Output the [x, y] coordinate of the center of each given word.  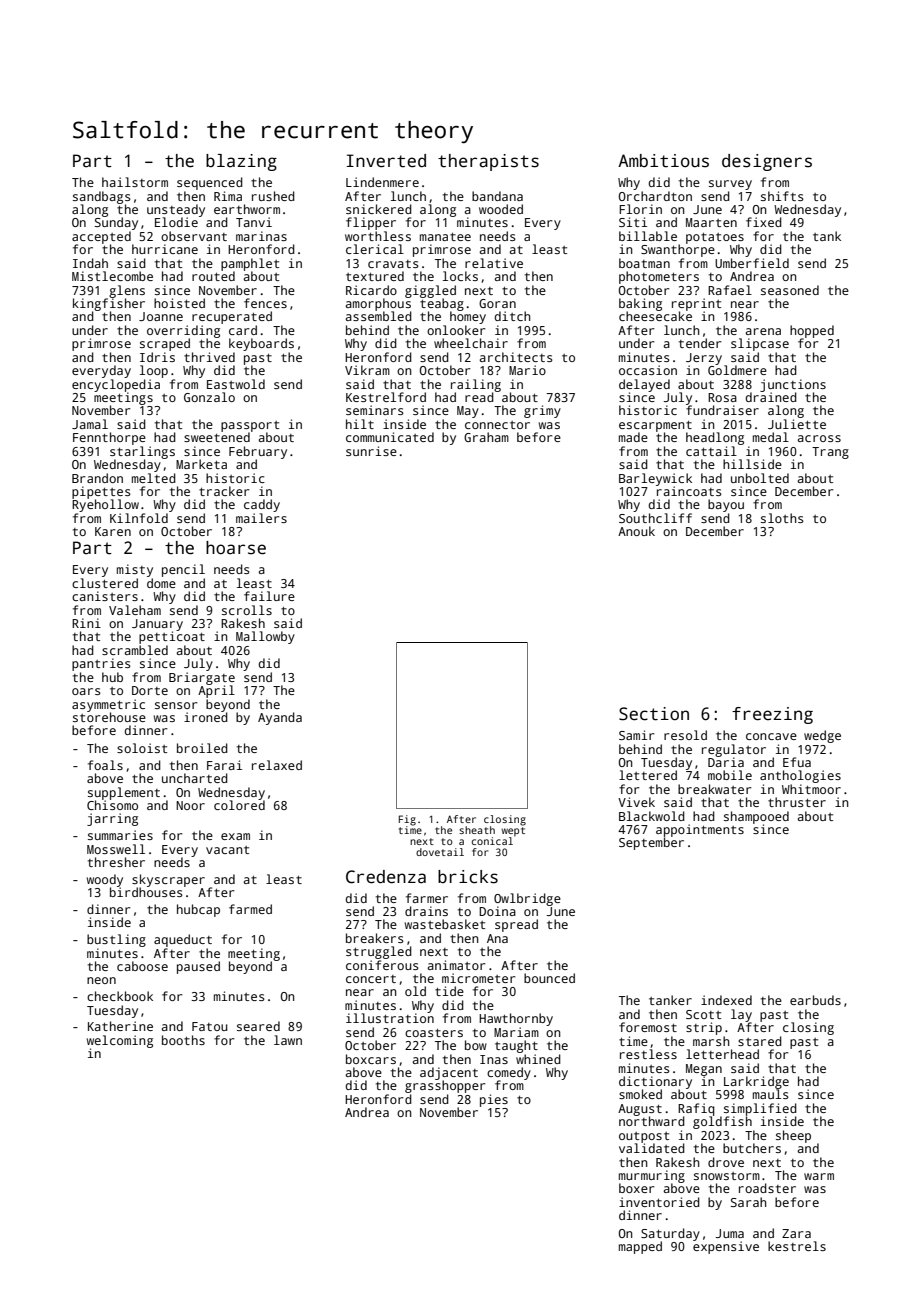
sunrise [371, 451]
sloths [782, 518]
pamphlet [250, 264]
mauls [771, 1094]
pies [494, 1100]
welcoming [120, 1041]
